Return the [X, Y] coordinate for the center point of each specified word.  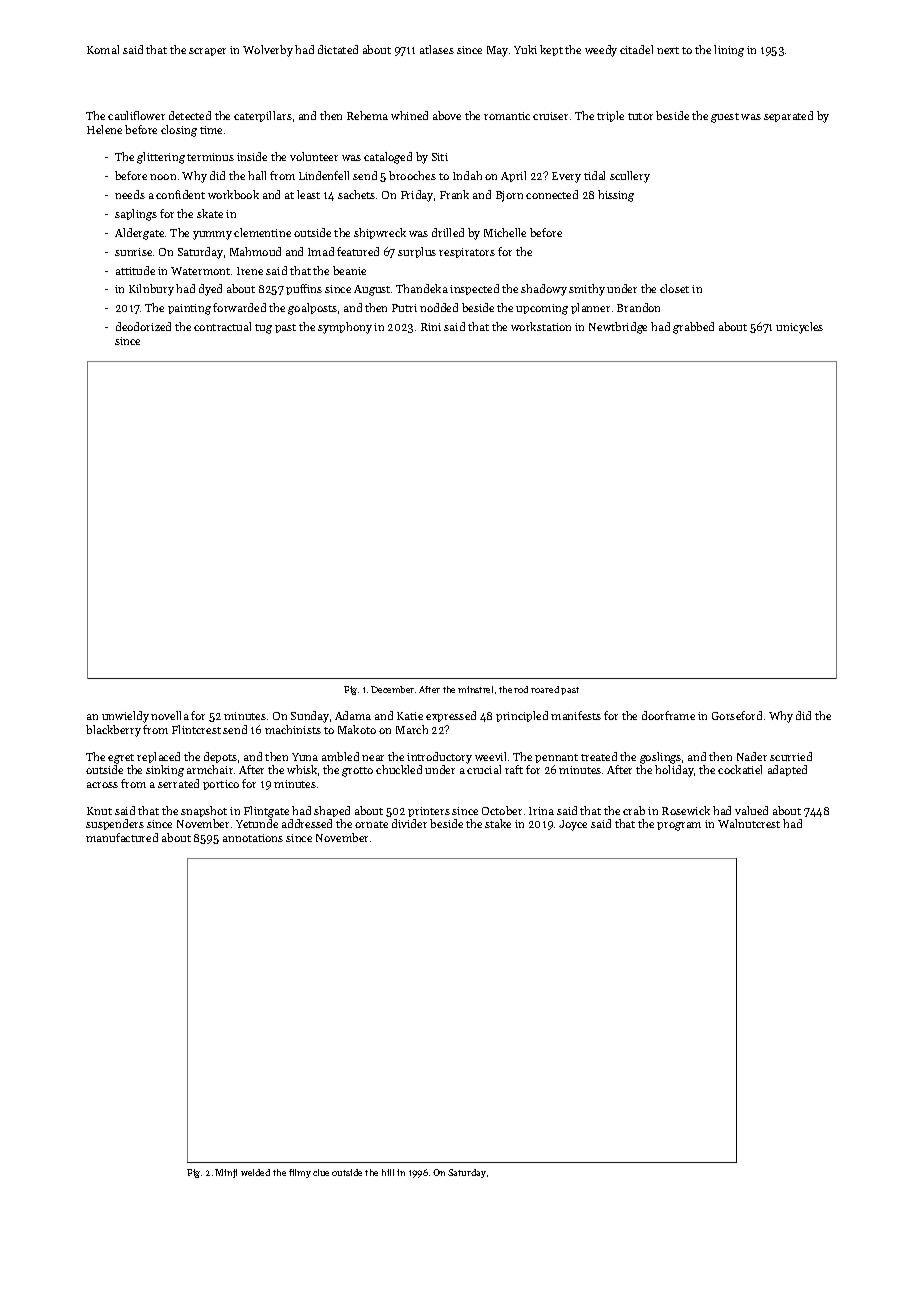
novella [170, 715]
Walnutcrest [749, 823]
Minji [226, 1173]
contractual [222, 326]
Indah [467, 175]
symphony [345, 328]
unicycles [799, 328]
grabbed [693, 328]
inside [252, 156]
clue [321, 1172]
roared [545, 689]
